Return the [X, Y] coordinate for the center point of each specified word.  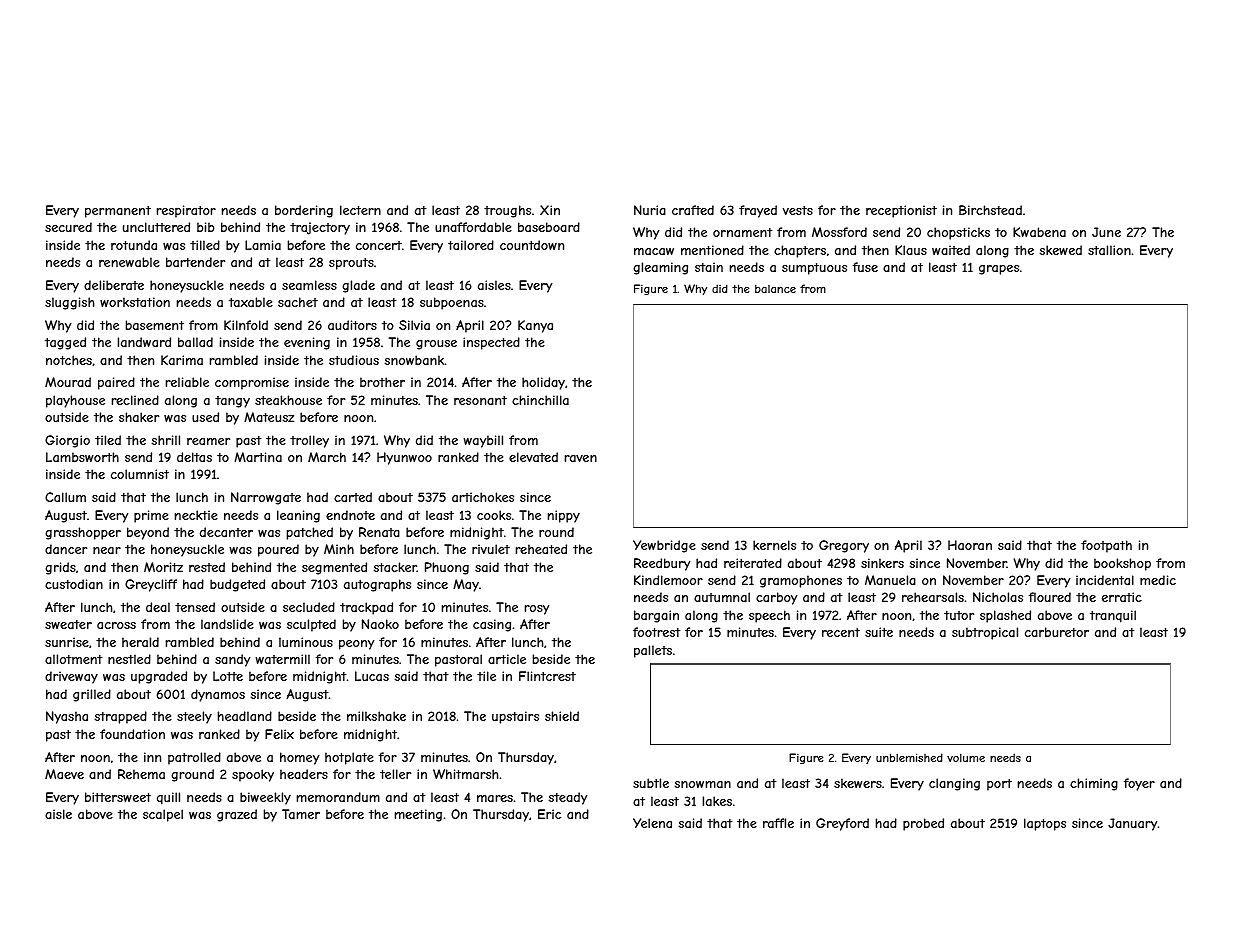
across [116, 625]
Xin [550, 210]
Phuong [447, 568]
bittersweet [118, 797]
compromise [252, 383]
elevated [533, 457]
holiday [543, 383]
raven [581, 458]
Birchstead [990, 210]
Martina [258, 457]
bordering [304, 211]
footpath [1106, 546]
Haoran [970, 545]
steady [568, 798]
